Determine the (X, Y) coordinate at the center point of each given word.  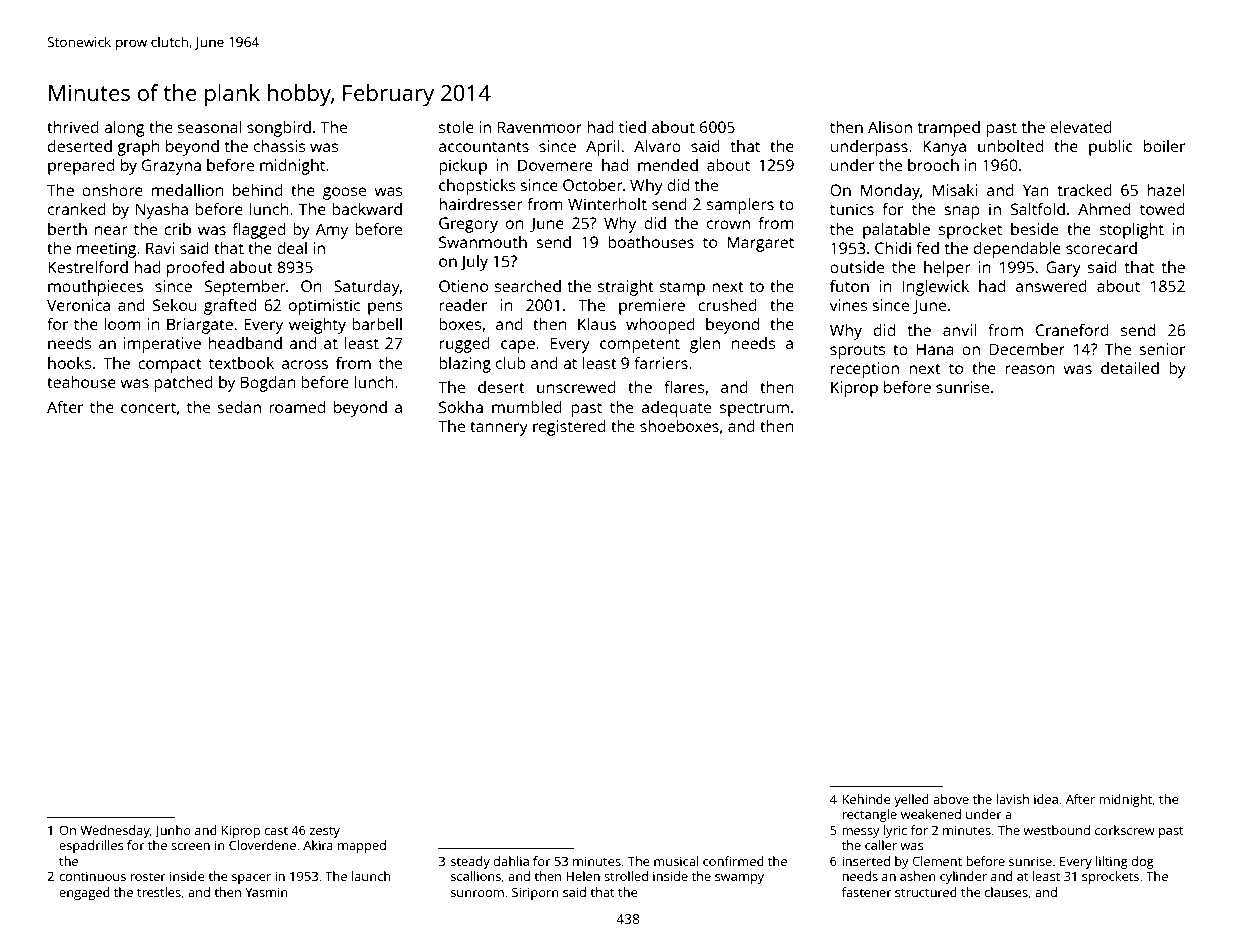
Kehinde (867, 799)
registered (569, 428)
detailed (1130, 368)
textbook (241, 363)
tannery (499, 428)
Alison (890, 127)
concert (148, 407)
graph (138, 148)
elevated (1081, 127)
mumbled (527, 407)
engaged (84, 893)
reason (1030, 369)
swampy (739, 879)
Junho (173, 831)
